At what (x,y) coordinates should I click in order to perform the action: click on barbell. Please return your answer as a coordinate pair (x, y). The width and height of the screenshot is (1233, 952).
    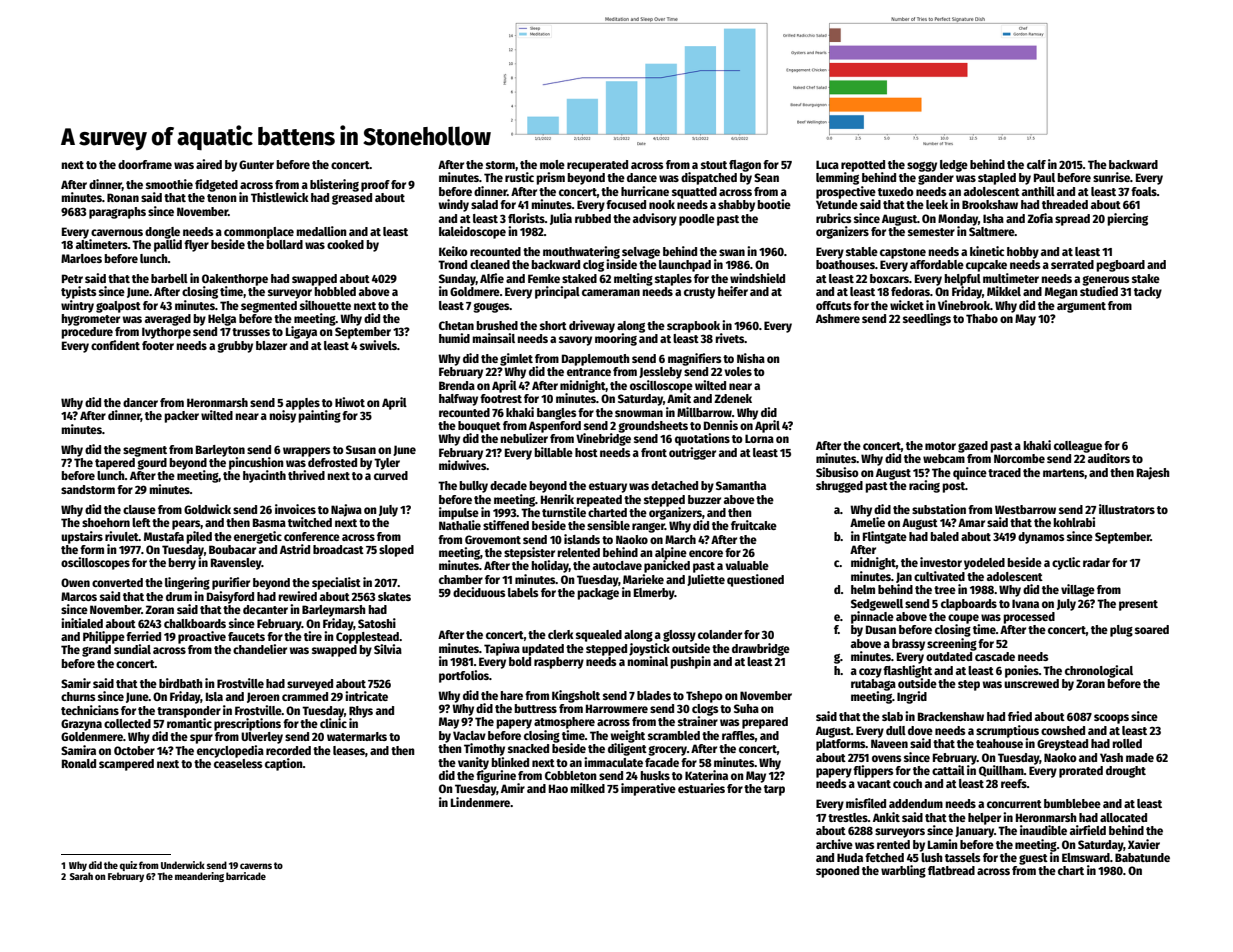
    Looking at the image, I should click on (169, 278).
